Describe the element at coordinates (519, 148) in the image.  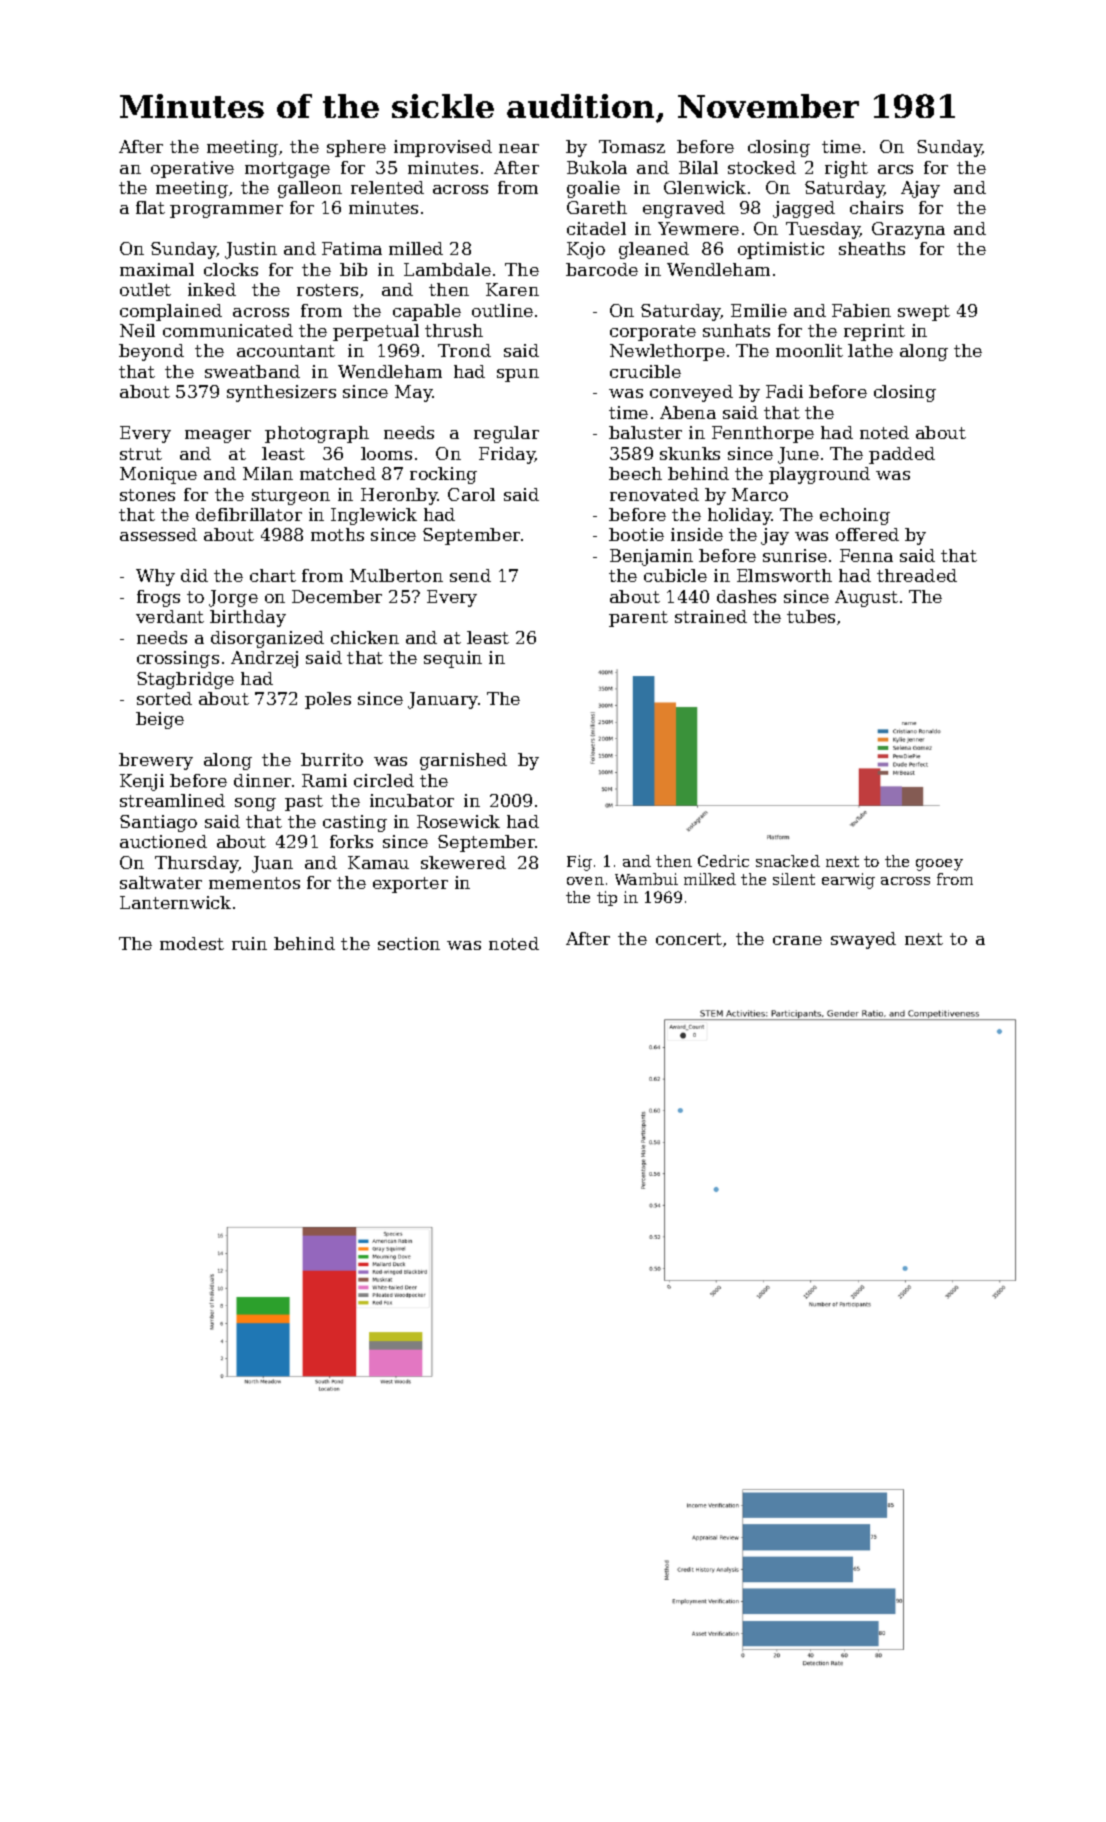
I see `near` at that location.
